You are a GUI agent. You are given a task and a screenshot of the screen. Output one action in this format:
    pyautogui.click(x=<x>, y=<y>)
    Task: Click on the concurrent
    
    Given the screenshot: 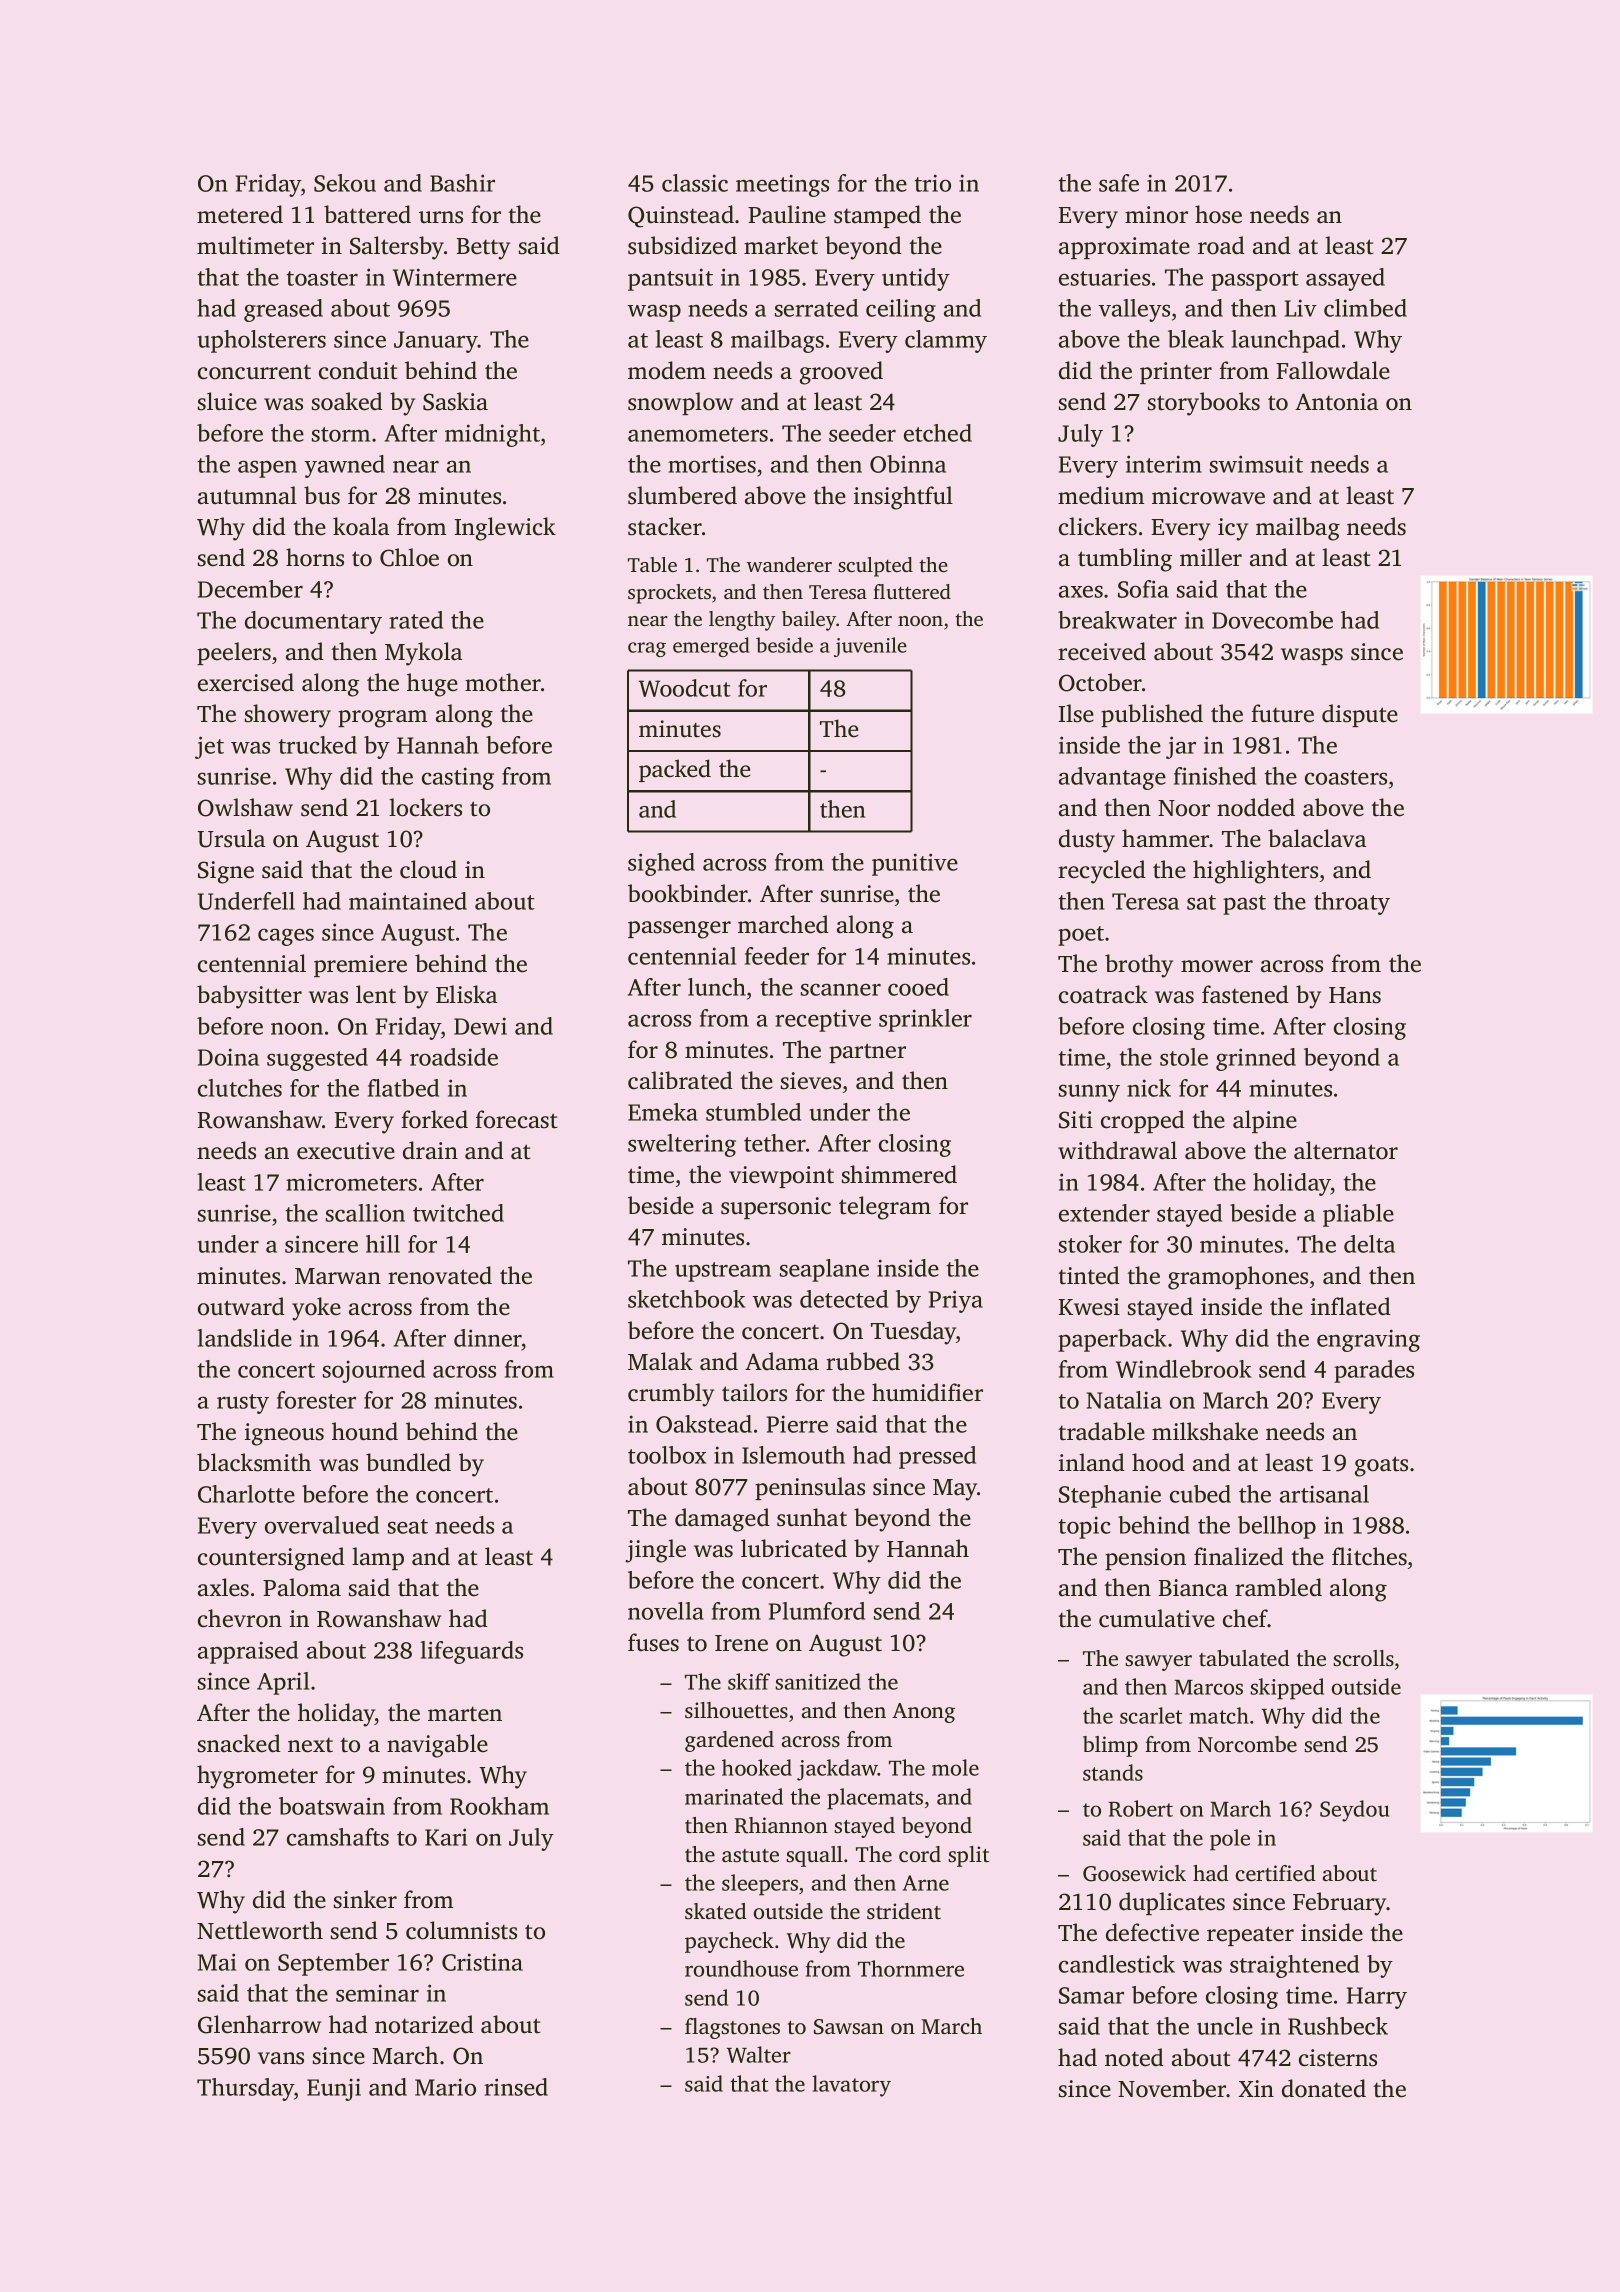 What is the action you would take?
    pyautogui.click(x=254, y=372)
